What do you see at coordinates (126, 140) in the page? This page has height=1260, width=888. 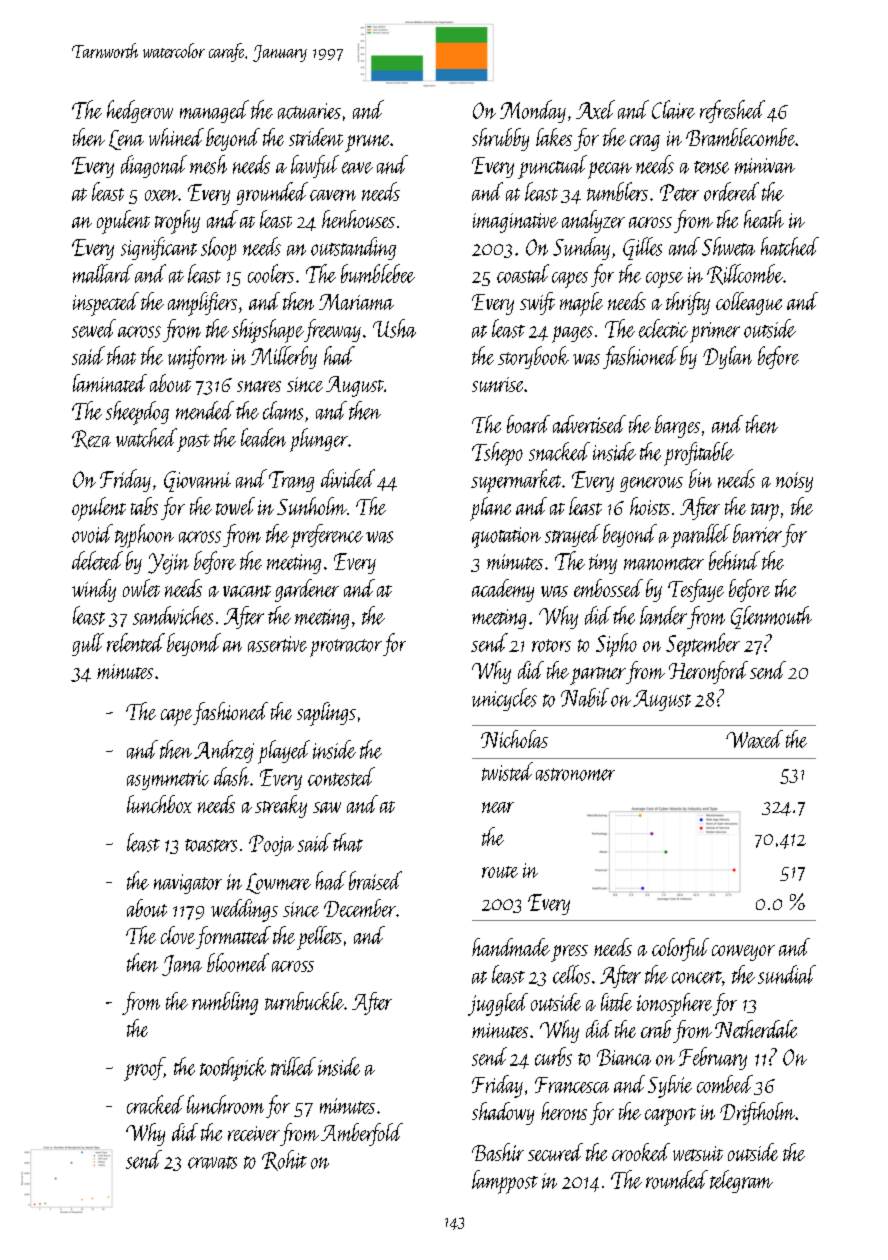 I see `Lena` at bounding box center [126, 140].
